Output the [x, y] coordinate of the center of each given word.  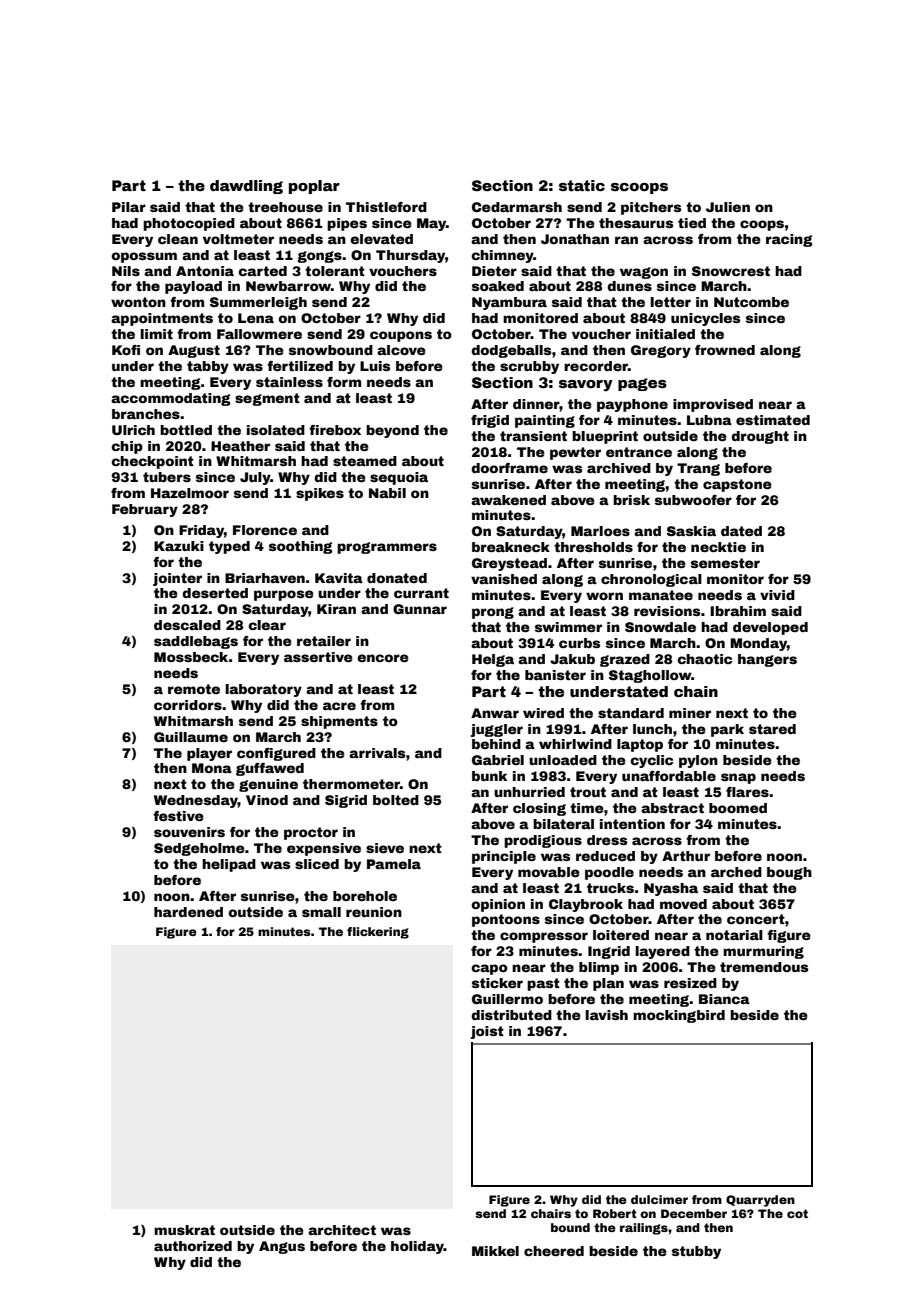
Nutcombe [751, 302]
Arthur [686, 856]
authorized [193, 1246]
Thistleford [386, 207]
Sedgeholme [199, 849]
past [543, 984]
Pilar [129, 207]
